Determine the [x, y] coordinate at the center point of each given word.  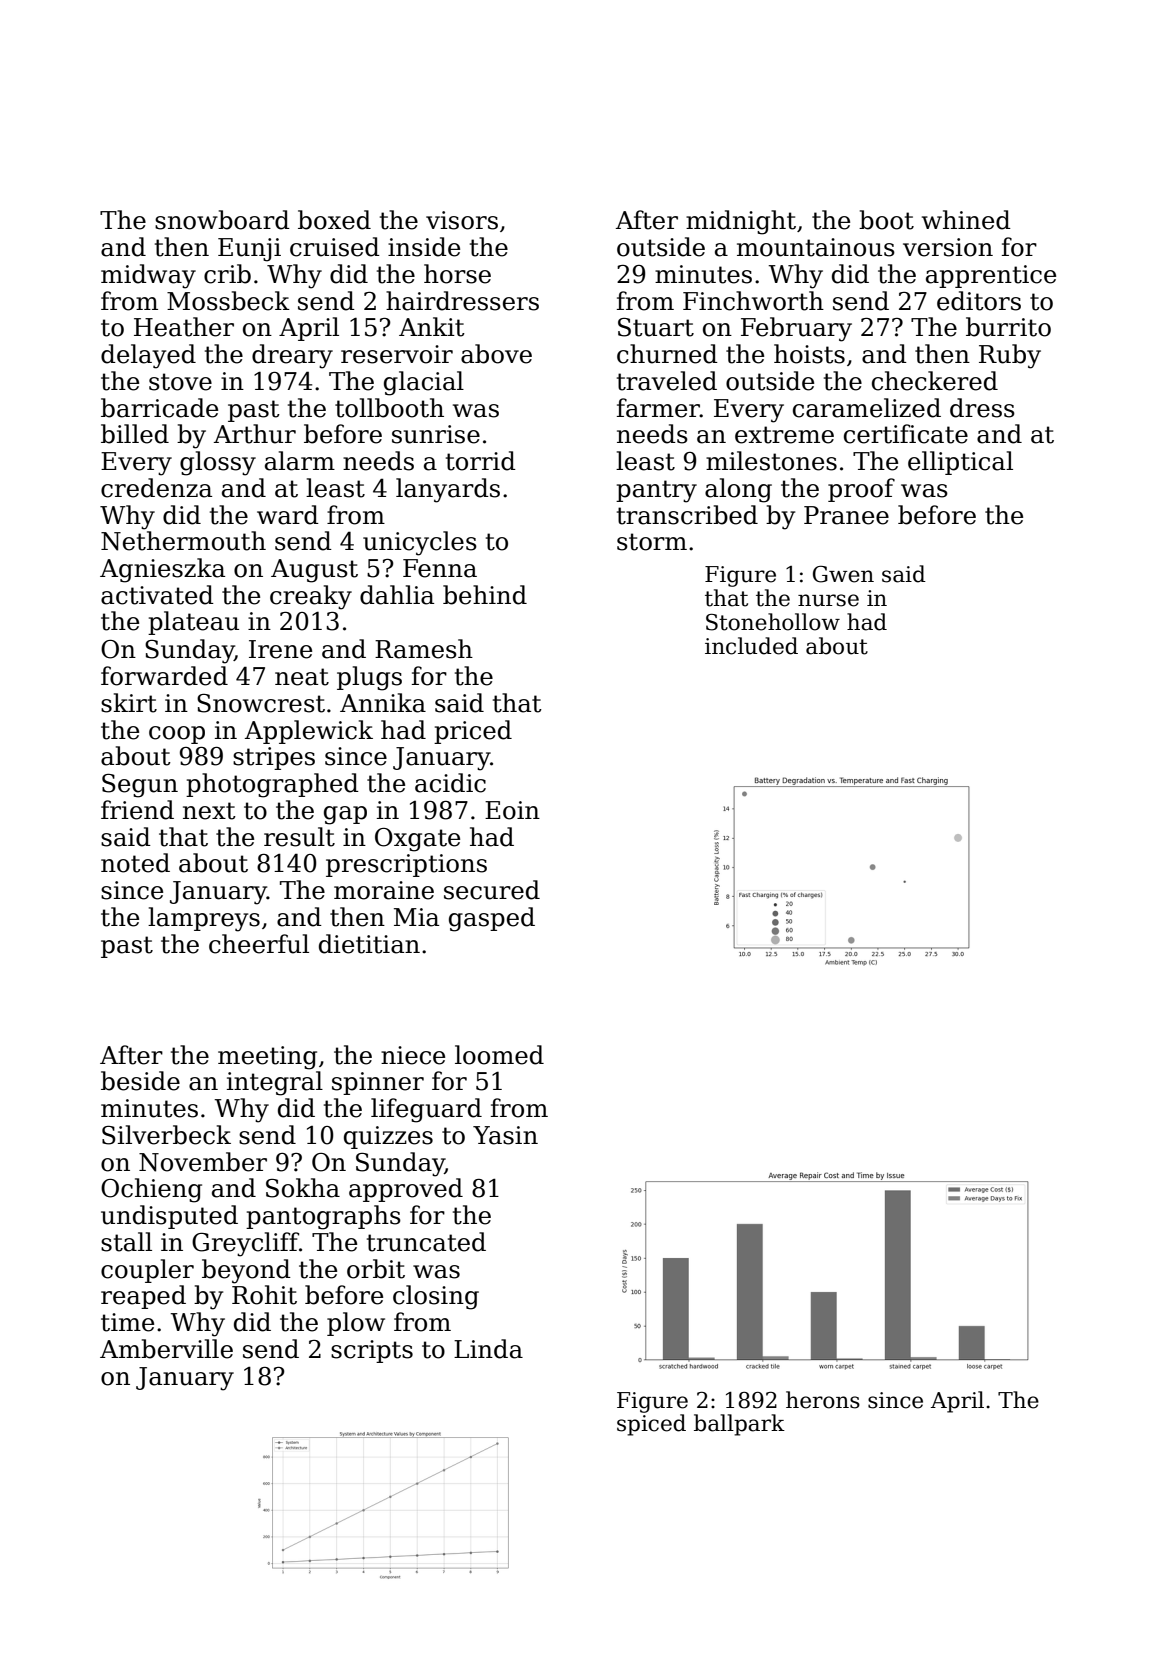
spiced [651, 1425]
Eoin [512, 810]
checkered [935, 381]
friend [137, 810]
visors [462, 220]
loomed [499, 1055]
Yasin [505, 1135]
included [751, 646]
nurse [828, 600]
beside [140, 1081]
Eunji [249, 250]
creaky [311, 597]
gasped [492, 919]
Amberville [166, 1349]
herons [823, 1400]
